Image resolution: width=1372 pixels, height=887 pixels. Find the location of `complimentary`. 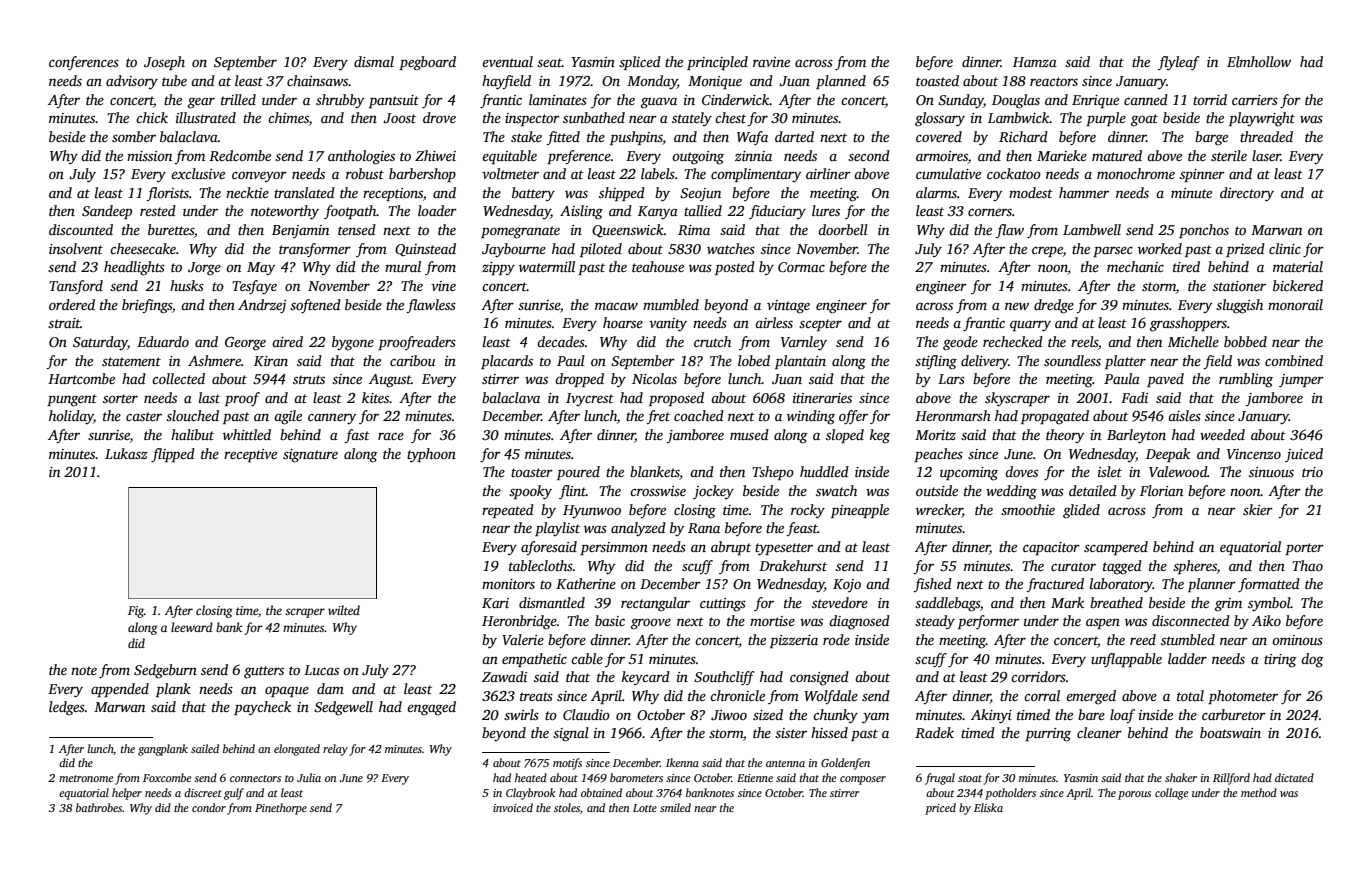

complimentary is located at coordinates (756, 175).
